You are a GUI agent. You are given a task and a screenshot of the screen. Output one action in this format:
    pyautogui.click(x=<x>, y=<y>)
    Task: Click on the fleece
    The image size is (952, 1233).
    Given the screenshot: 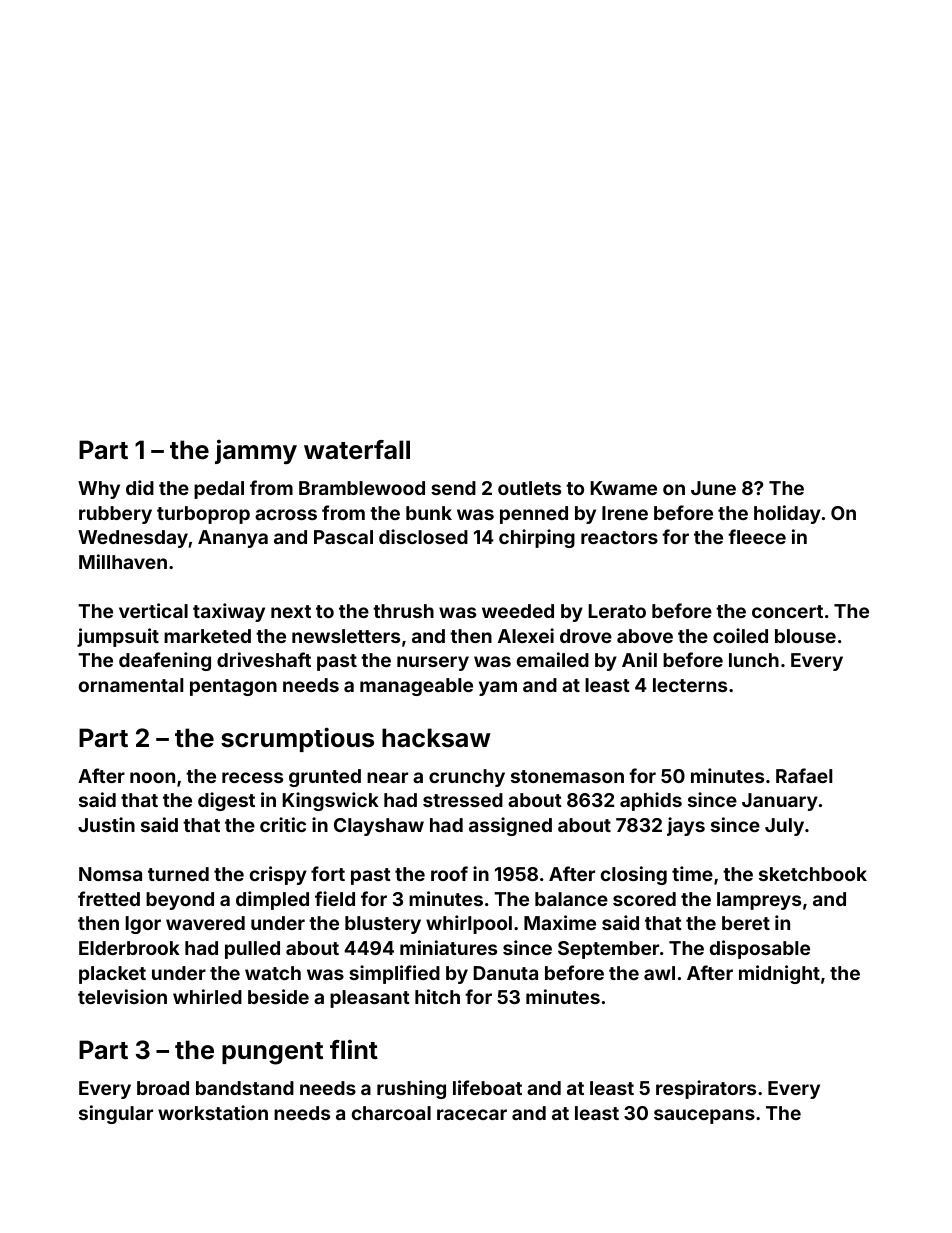 What is the action you would take?
    pyautogui.click(x=757, y=536)
